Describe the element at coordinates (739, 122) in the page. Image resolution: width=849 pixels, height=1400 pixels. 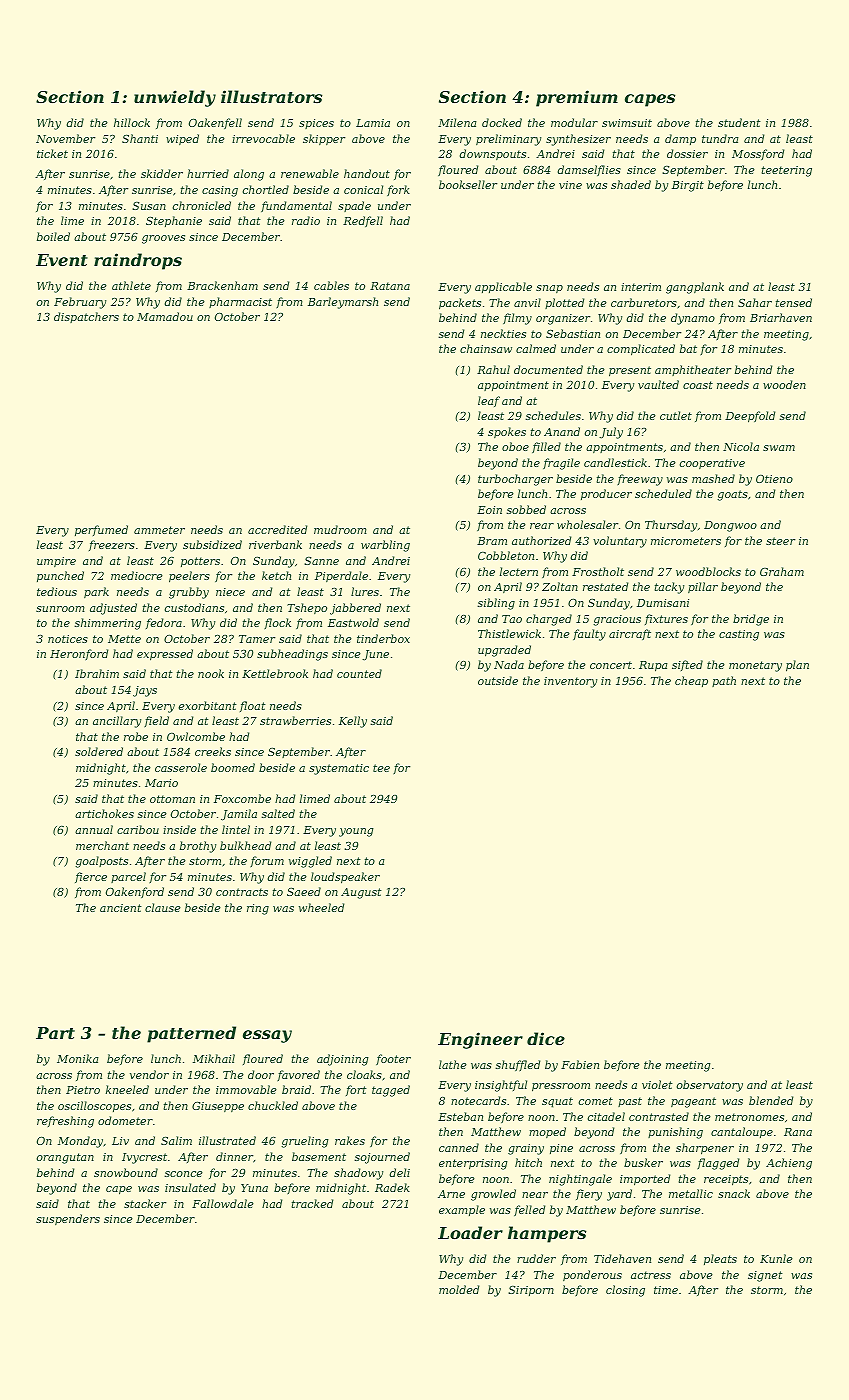
I see `student` at that location.
